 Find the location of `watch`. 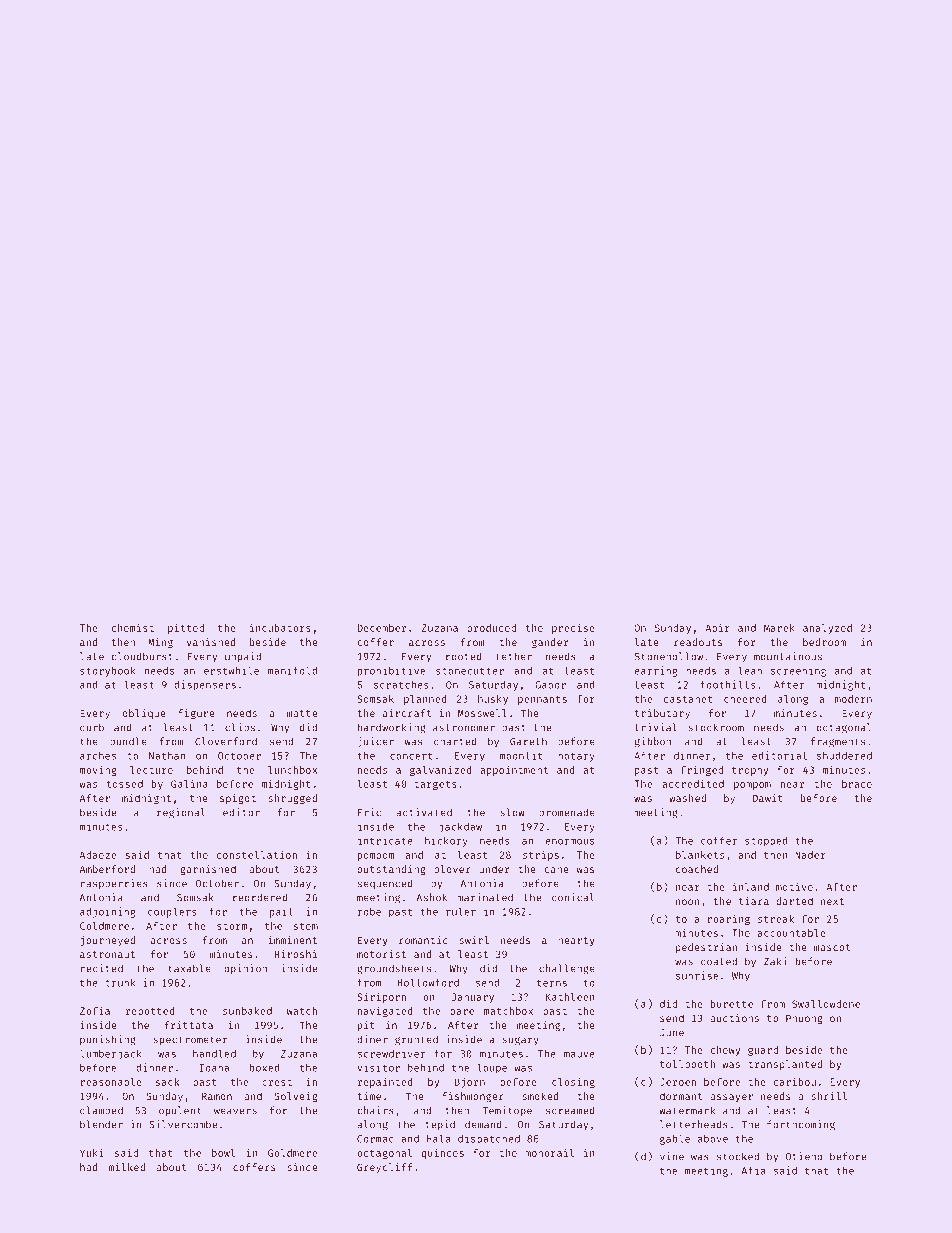

watch is located at coordinates (302, 1011).
